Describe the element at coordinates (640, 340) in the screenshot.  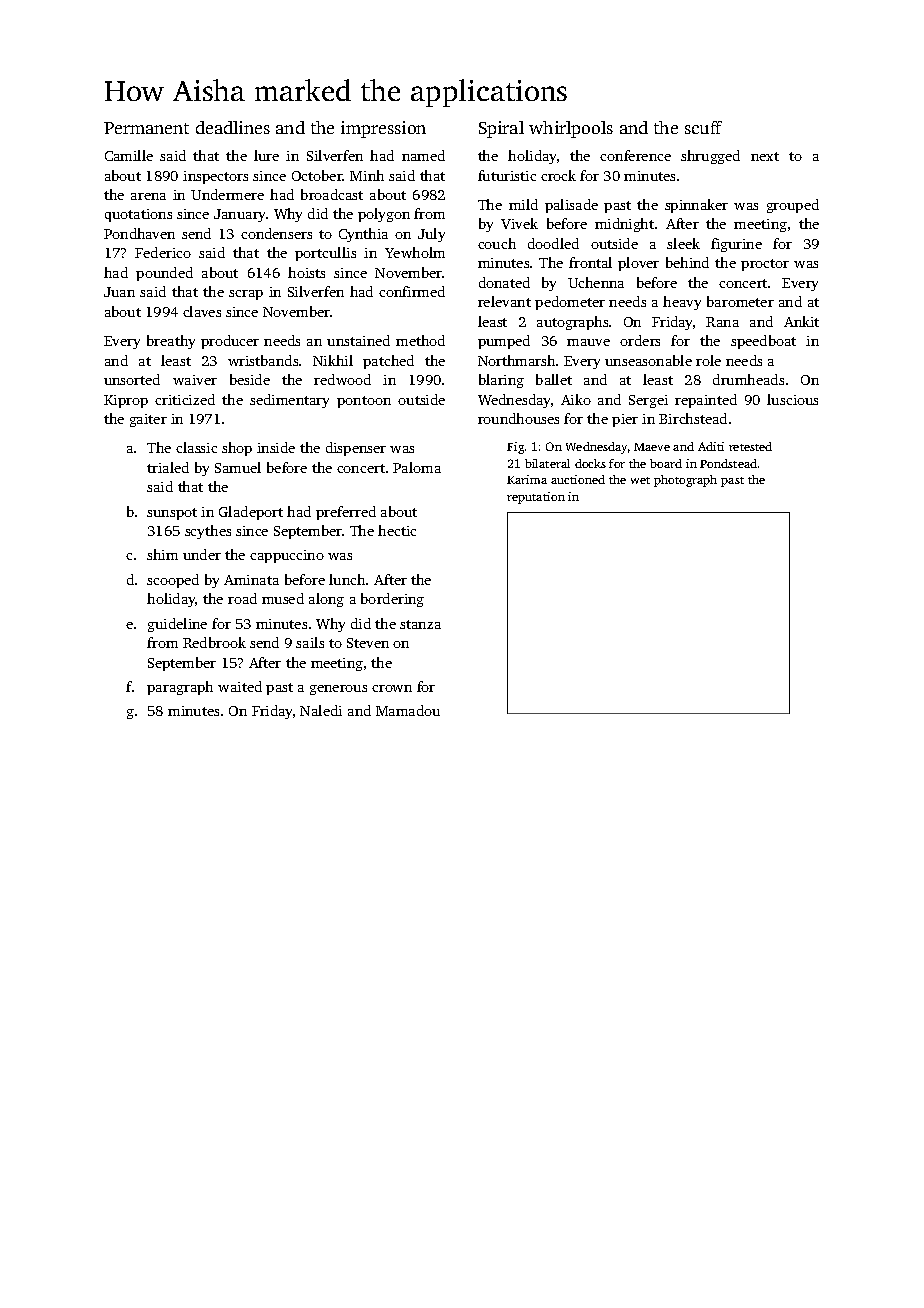
I see `orders` at that location.
